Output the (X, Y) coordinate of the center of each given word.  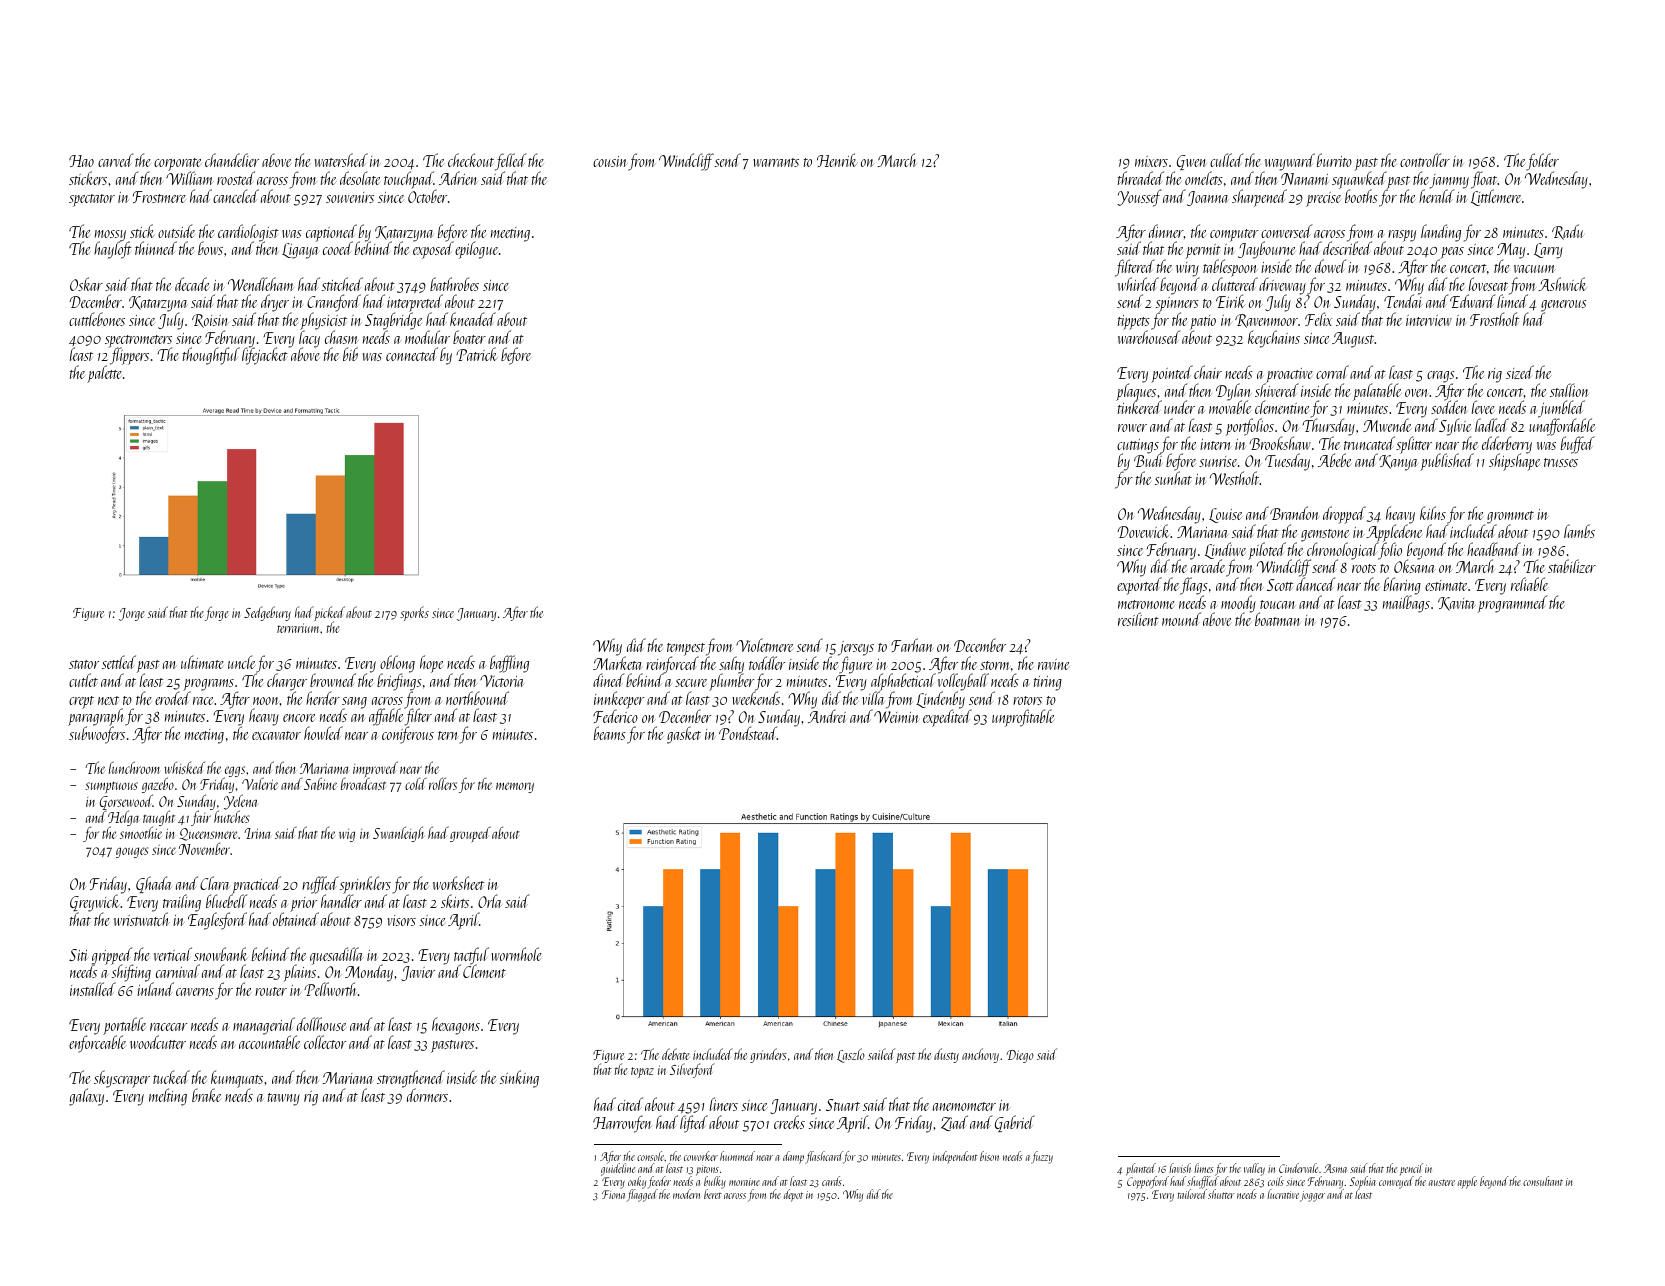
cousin (610, 161)
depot (793, 1195)
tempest (686, 650)
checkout (471, 160)
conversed (1286, 231)
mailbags (1406, 604)
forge (217, 613)
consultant (1543, 1181)
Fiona (613, 1194)
